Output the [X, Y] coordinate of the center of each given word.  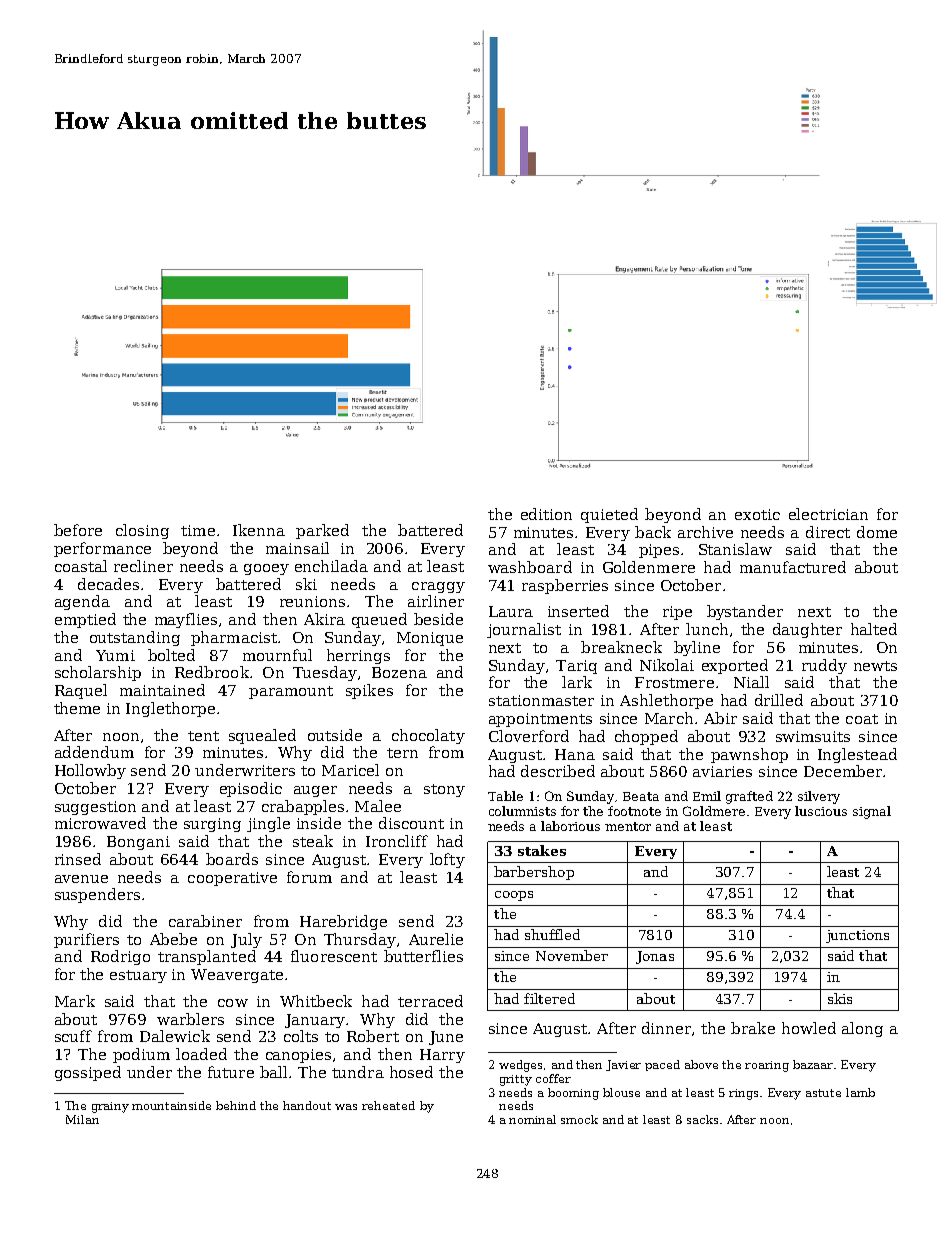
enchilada [331, 566]
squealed [262, 736]
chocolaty [428, 736]
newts [875, 666]
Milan [82, 1119]
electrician [828, 514]
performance [102, 549]
